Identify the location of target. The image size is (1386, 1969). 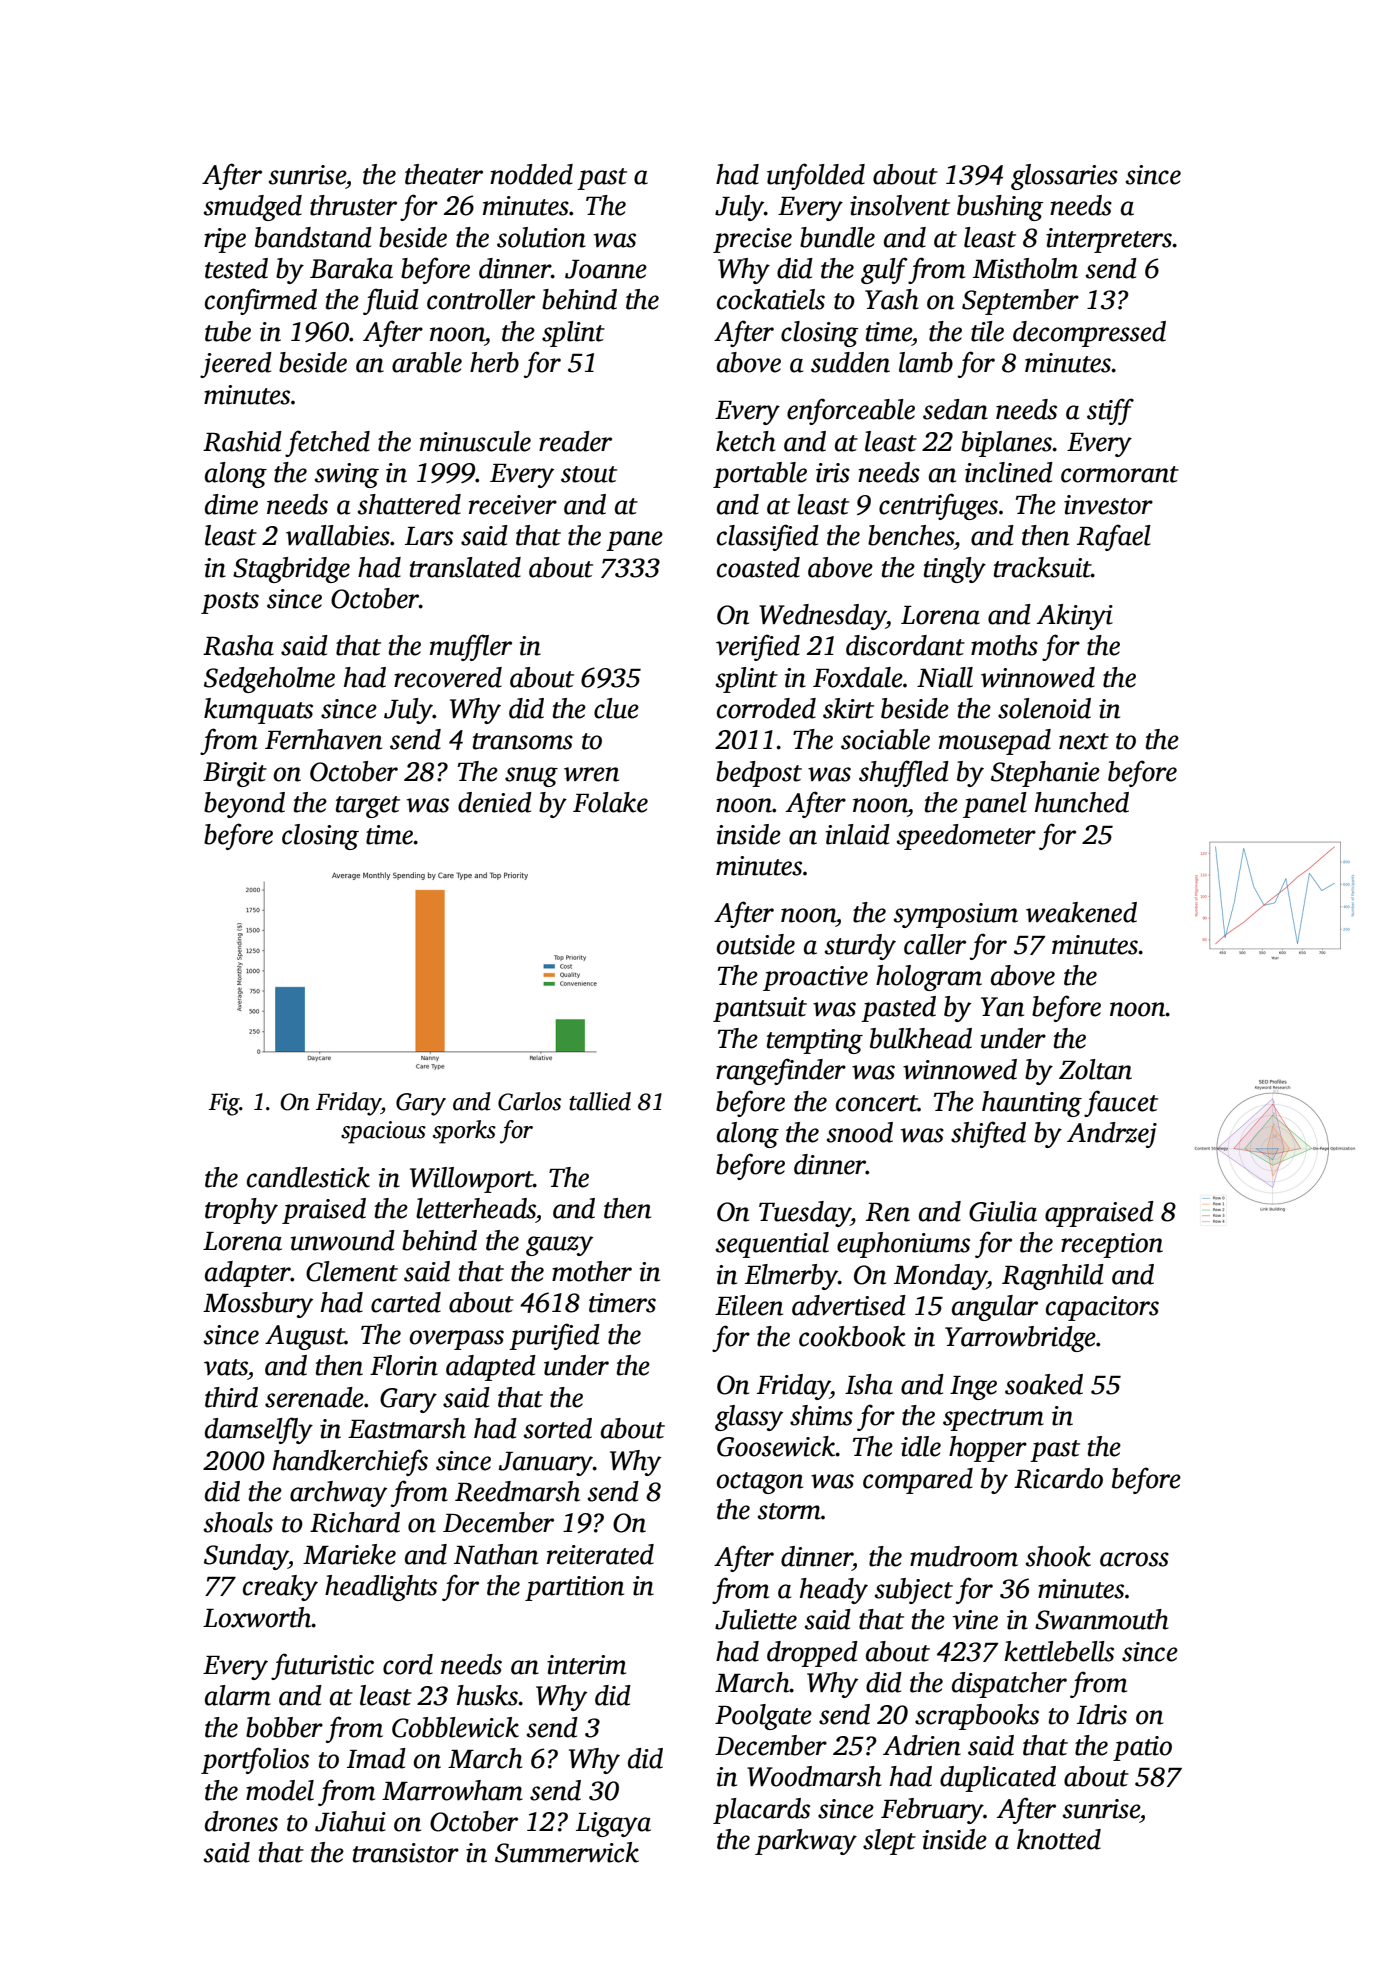
(368, 807).
